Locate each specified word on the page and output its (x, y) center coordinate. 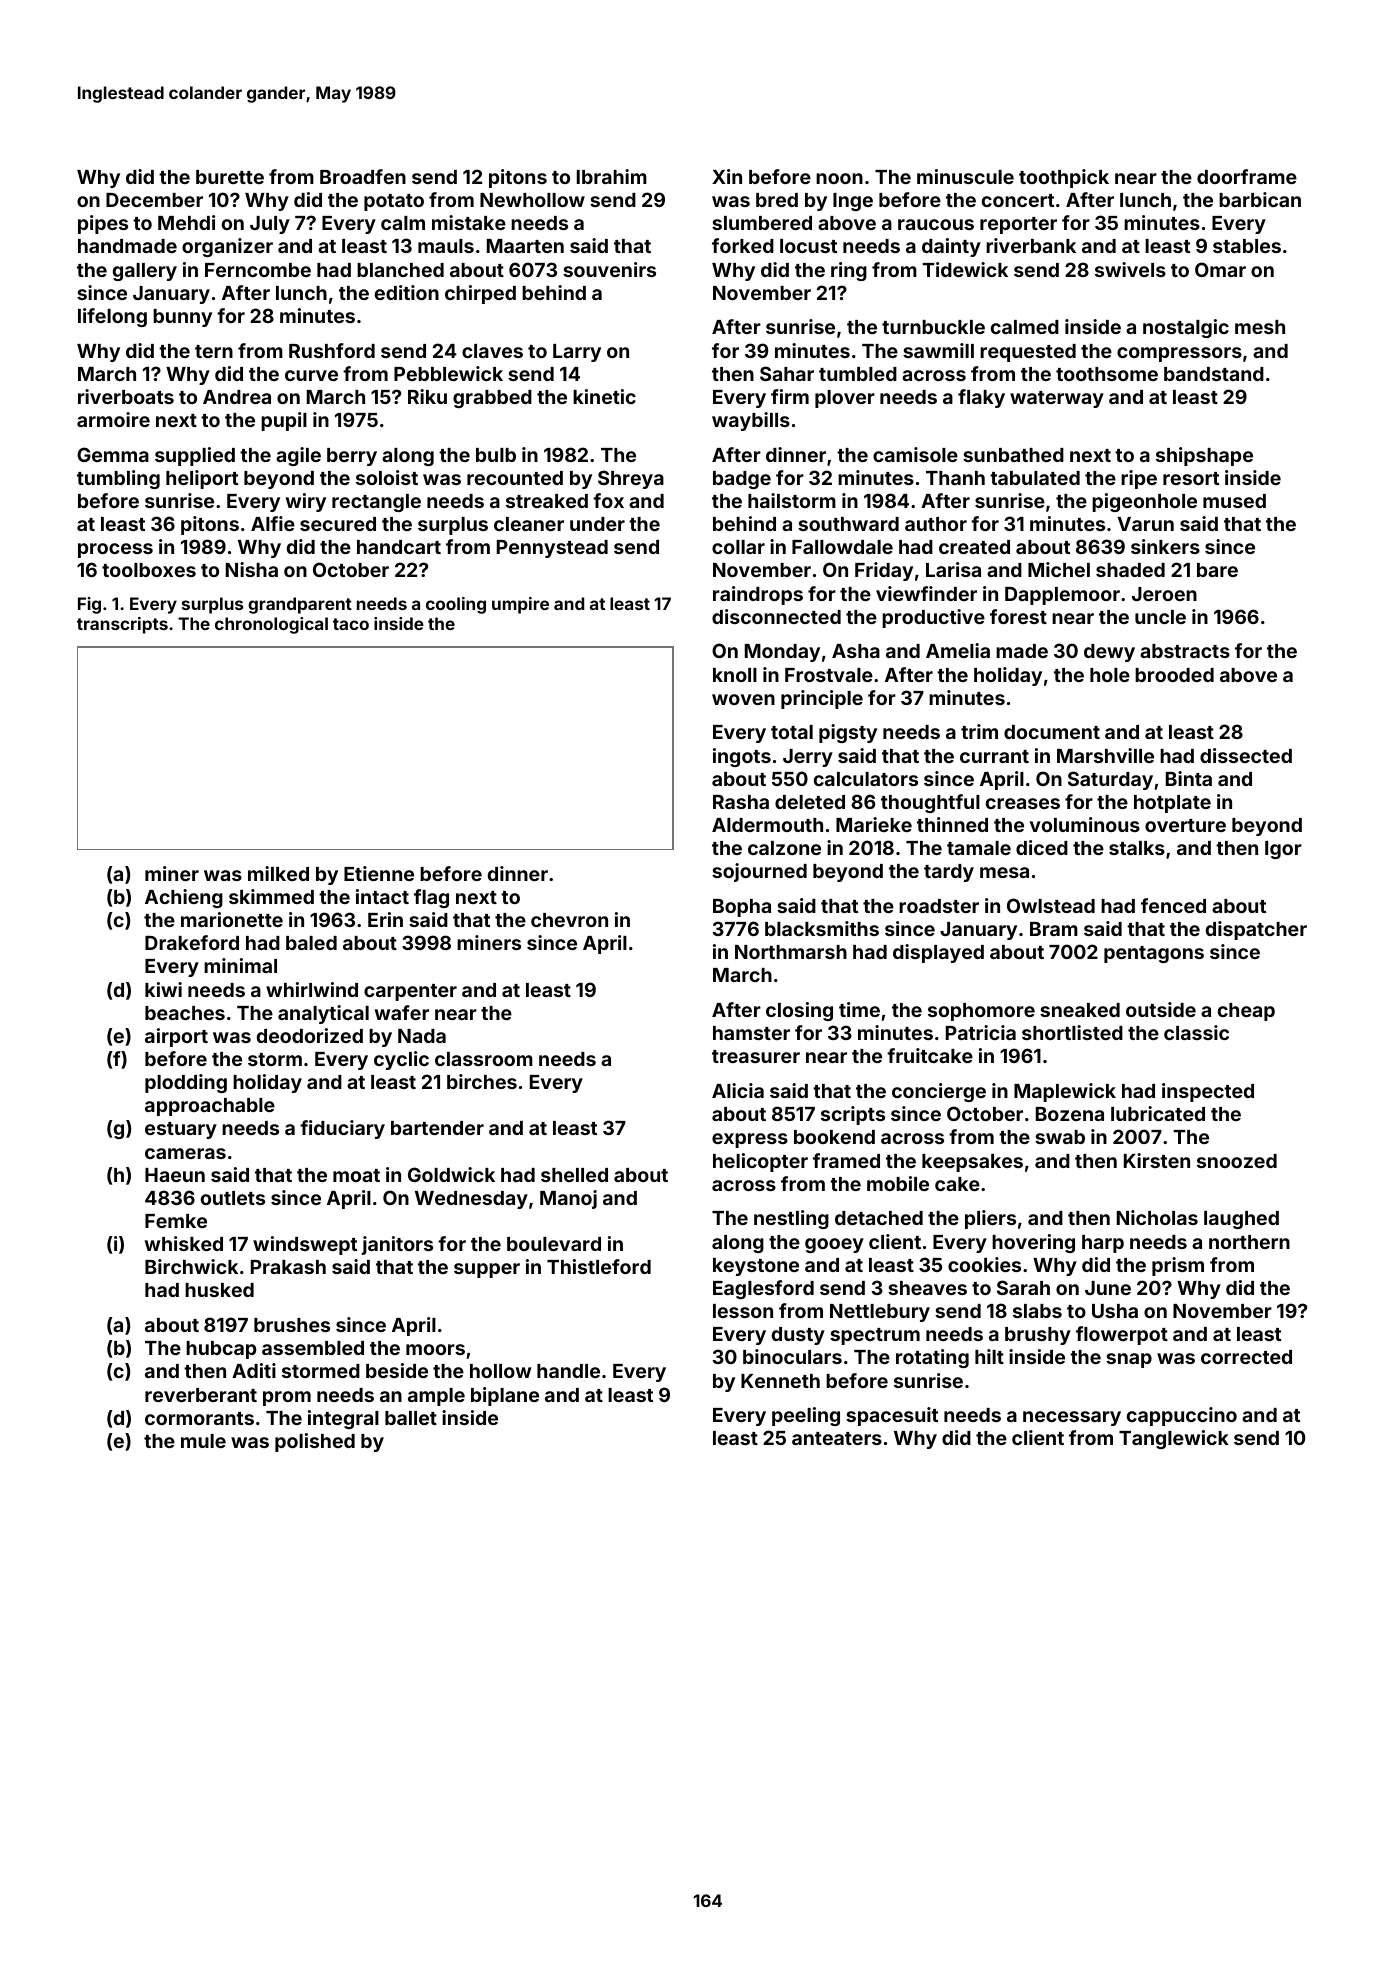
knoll (735, 675)
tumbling (118, 479)
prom (287, 1398)
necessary (1072, 1418)
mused (1234, 501)
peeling (806, 1416)
